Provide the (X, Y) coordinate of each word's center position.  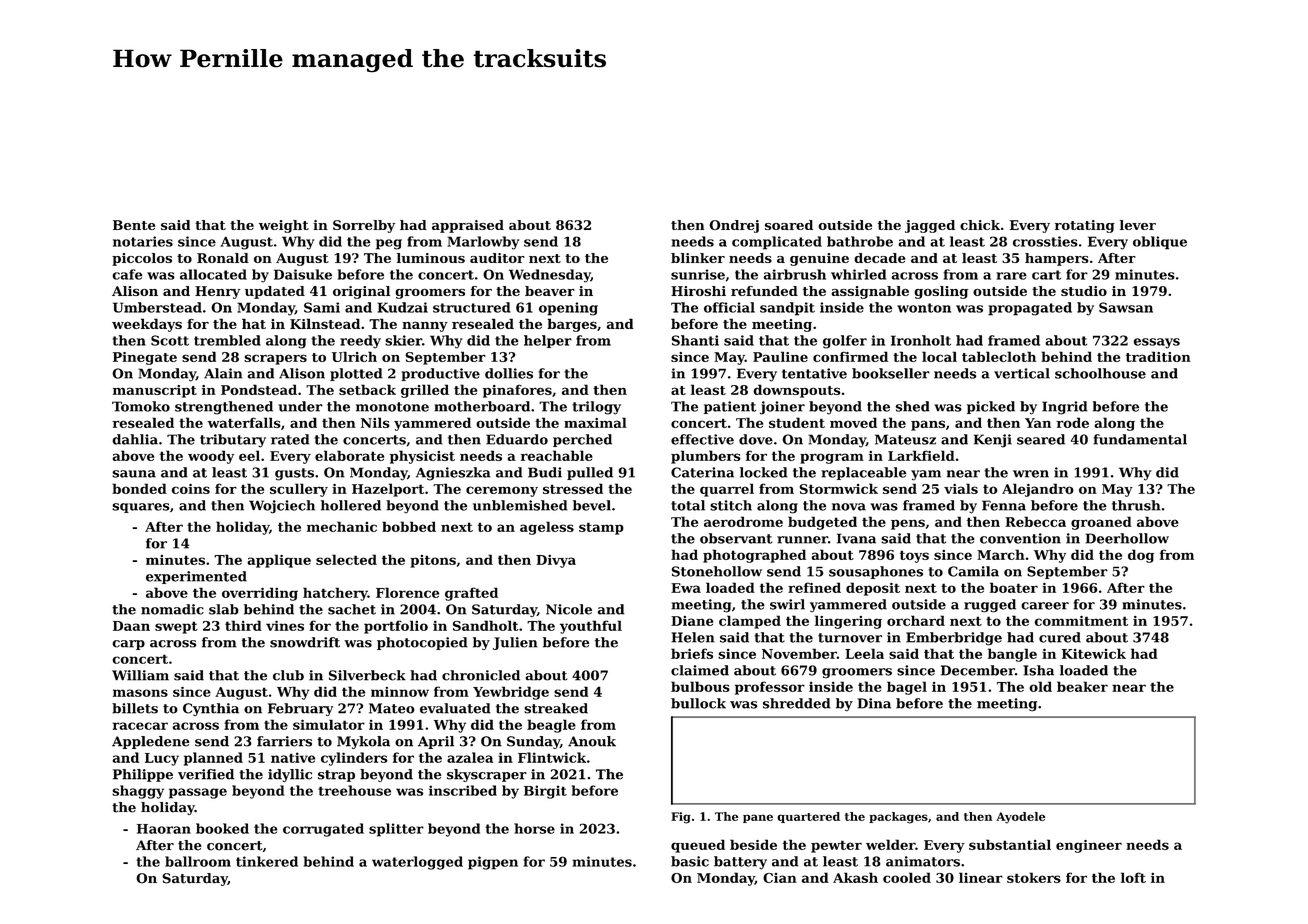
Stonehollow (717, 571)
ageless (547, 528)
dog (1141, 556)
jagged (930, 226)
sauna (134, 474)
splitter (396, 830)
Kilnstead (325, 323)
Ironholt (921, 340)
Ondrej (734, 226)
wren (1031, 474)
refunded (764, 291)
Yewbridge (511, 693)
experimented (196, 577)
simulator (329, 724)
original (361, 292)
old (1040, 686)
